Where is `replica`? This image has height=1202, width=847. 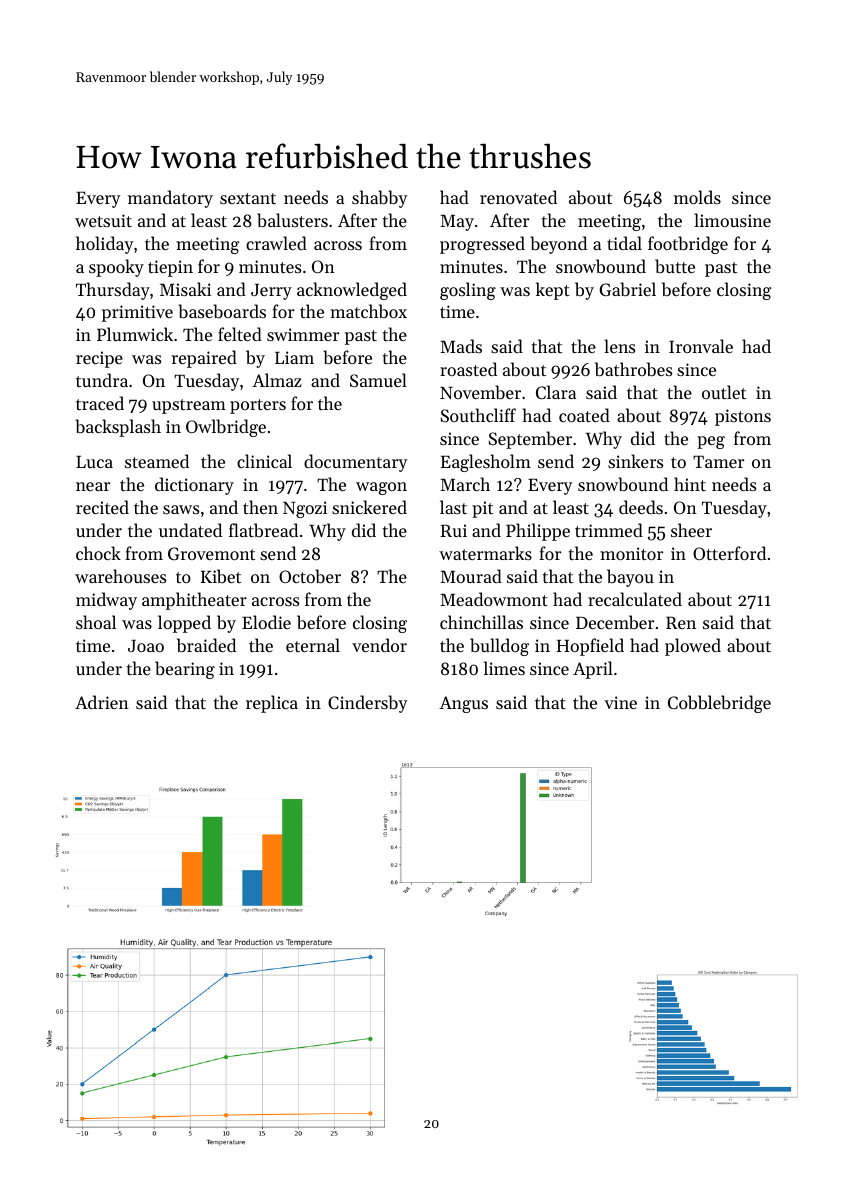
replica is located at coordinates (272, 704).
